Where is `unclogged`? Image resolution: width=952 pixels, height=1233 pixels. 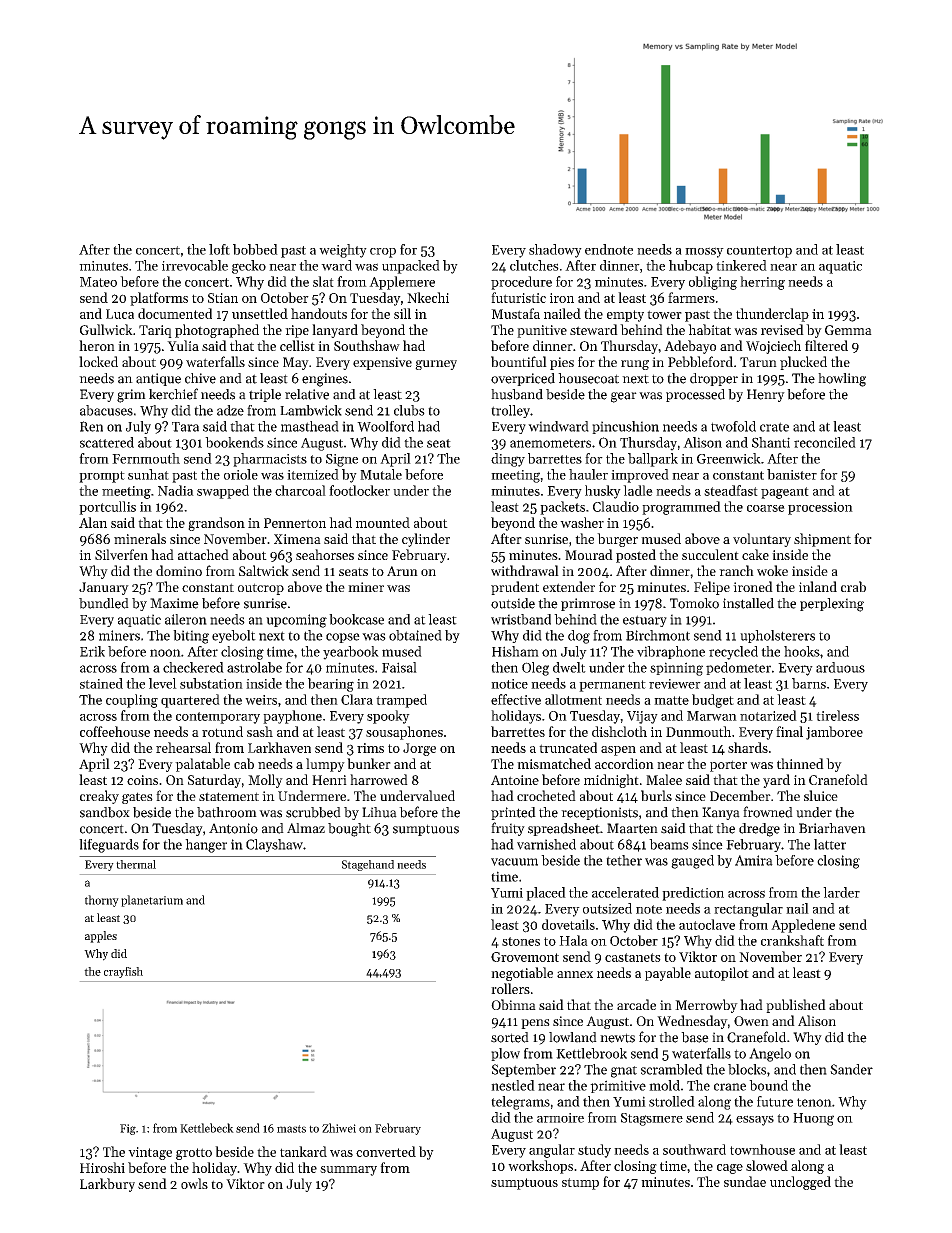 unclogged is located at coordinates (800, 1183).
